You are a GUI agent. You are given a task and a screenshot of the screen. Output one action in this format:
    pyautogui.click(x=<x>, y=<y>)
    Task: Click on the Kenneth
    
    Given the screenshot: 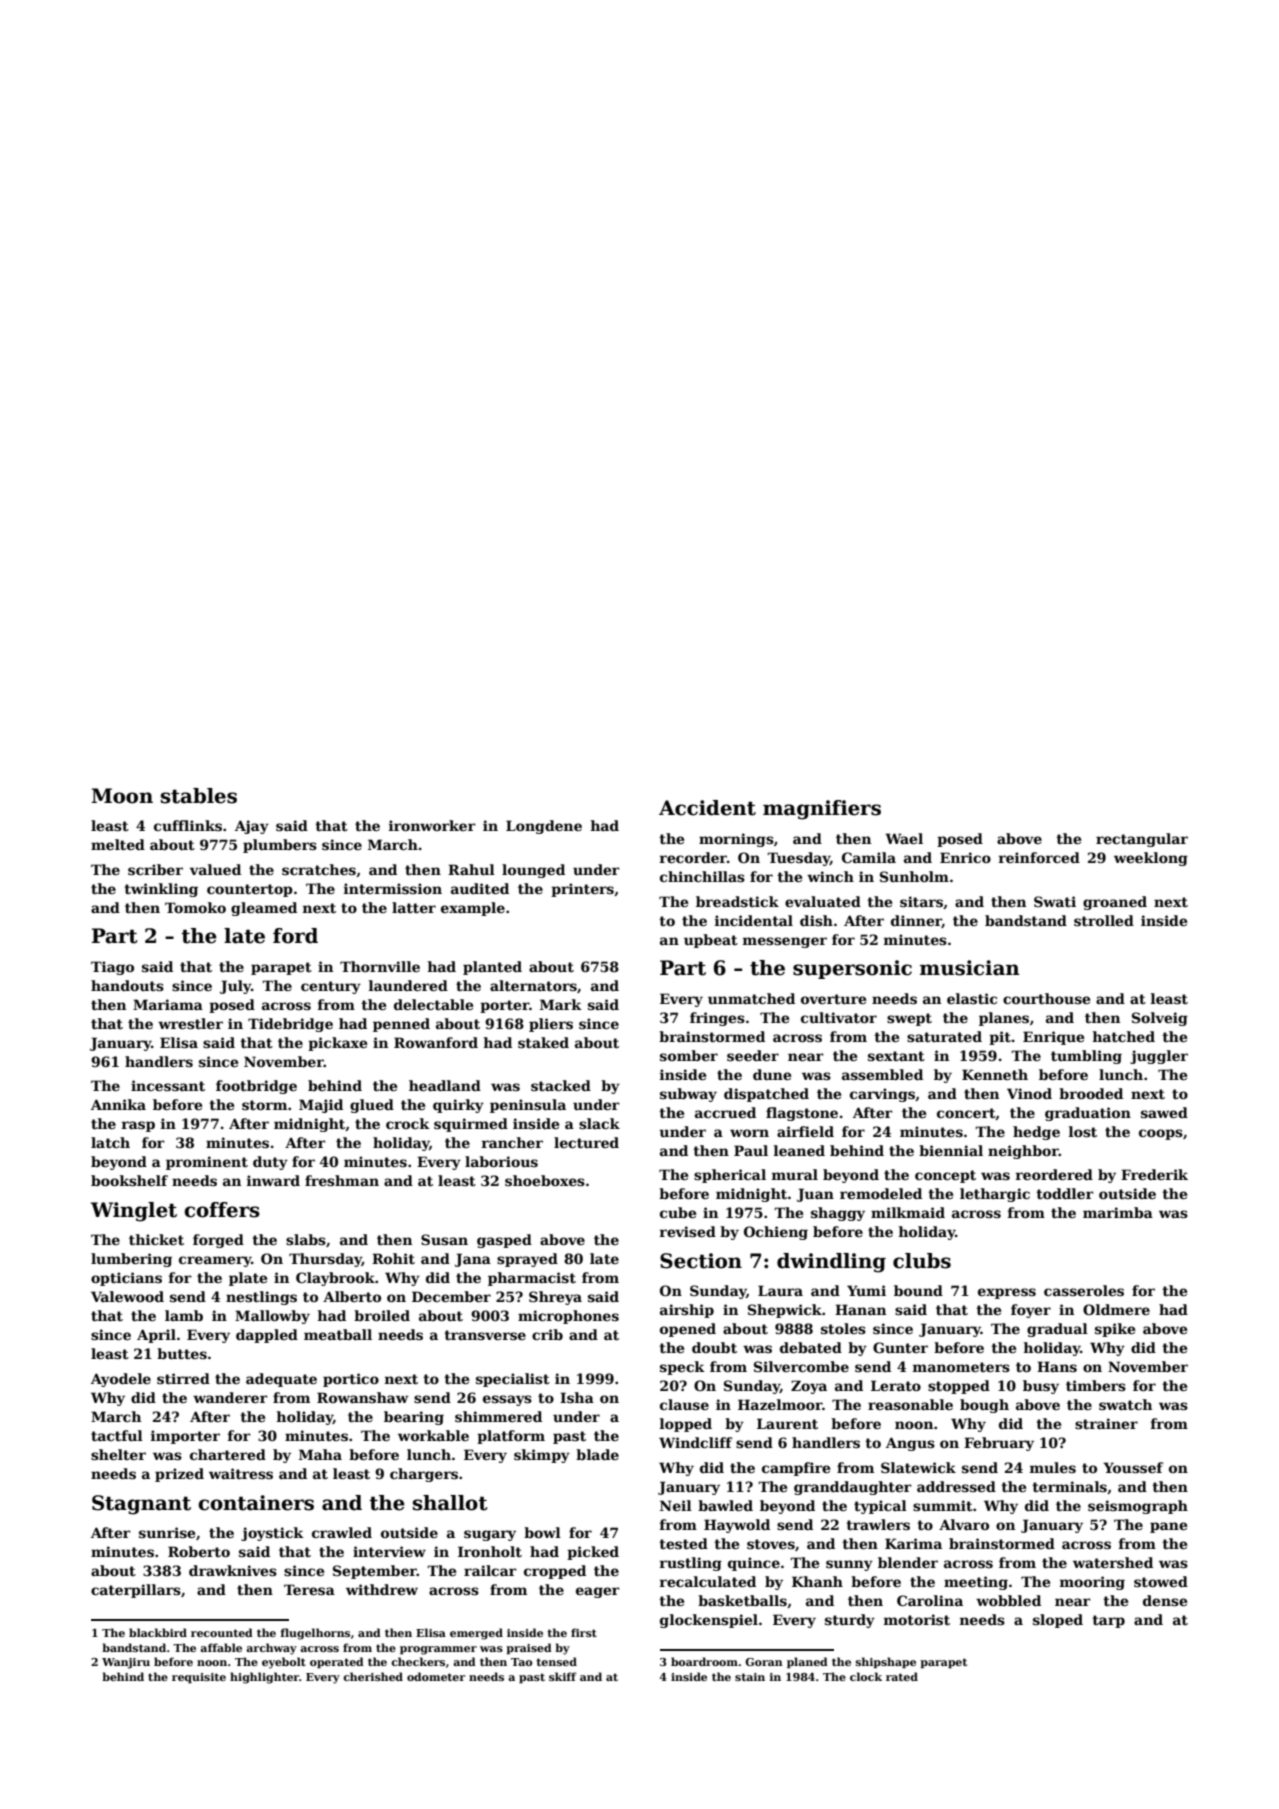 What is the action you would take?
    pyautogui.click(x=995, y=1074)
